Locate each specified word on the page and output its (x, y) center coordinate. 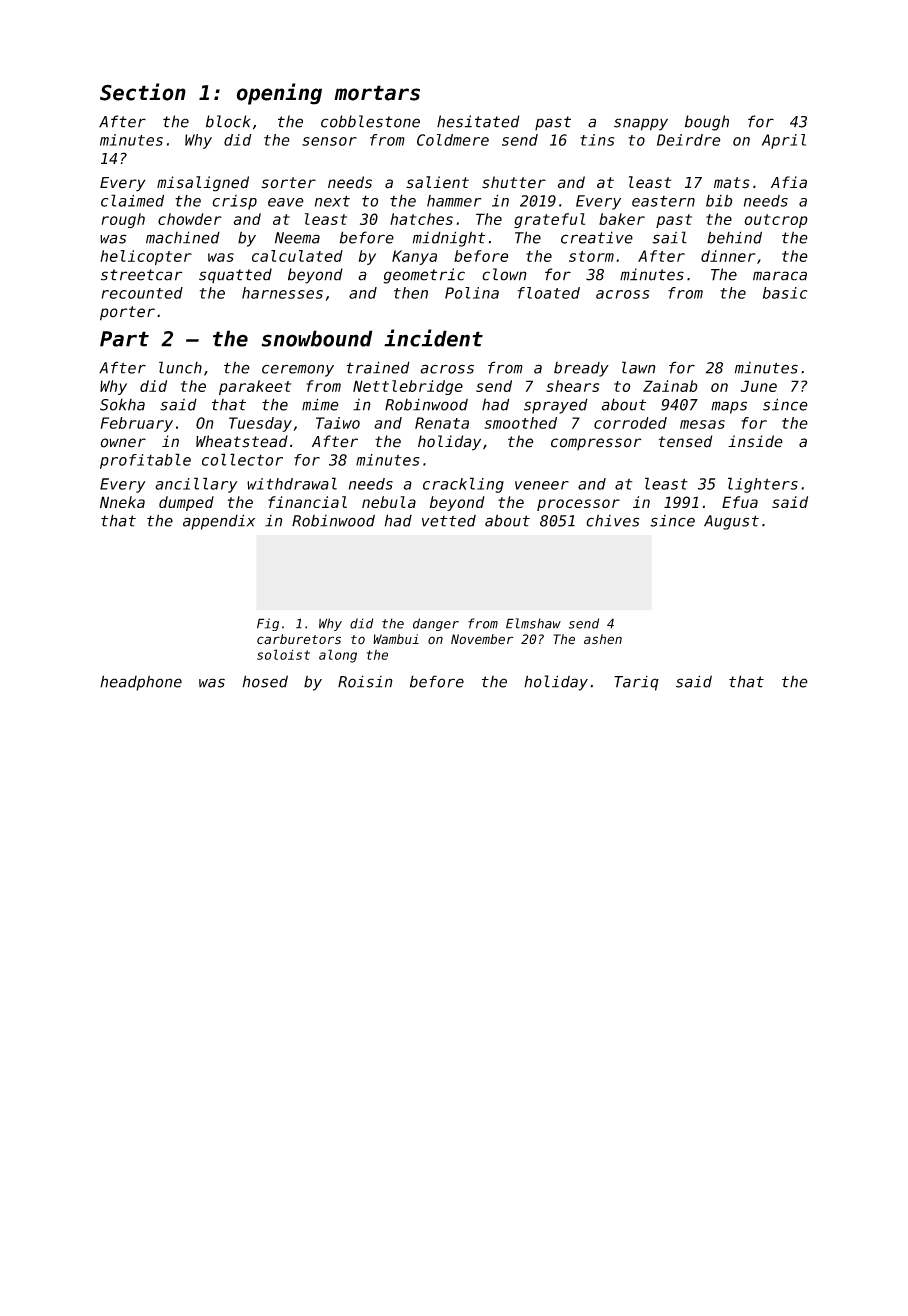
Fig (268, 624)
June (759, 386)
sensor (329, 141)
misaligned (203, 184)
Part (124, 339)
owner (123, 443)
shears (573, 386)
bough (707, 123)
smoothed (520, 423)
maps (729, 407)
